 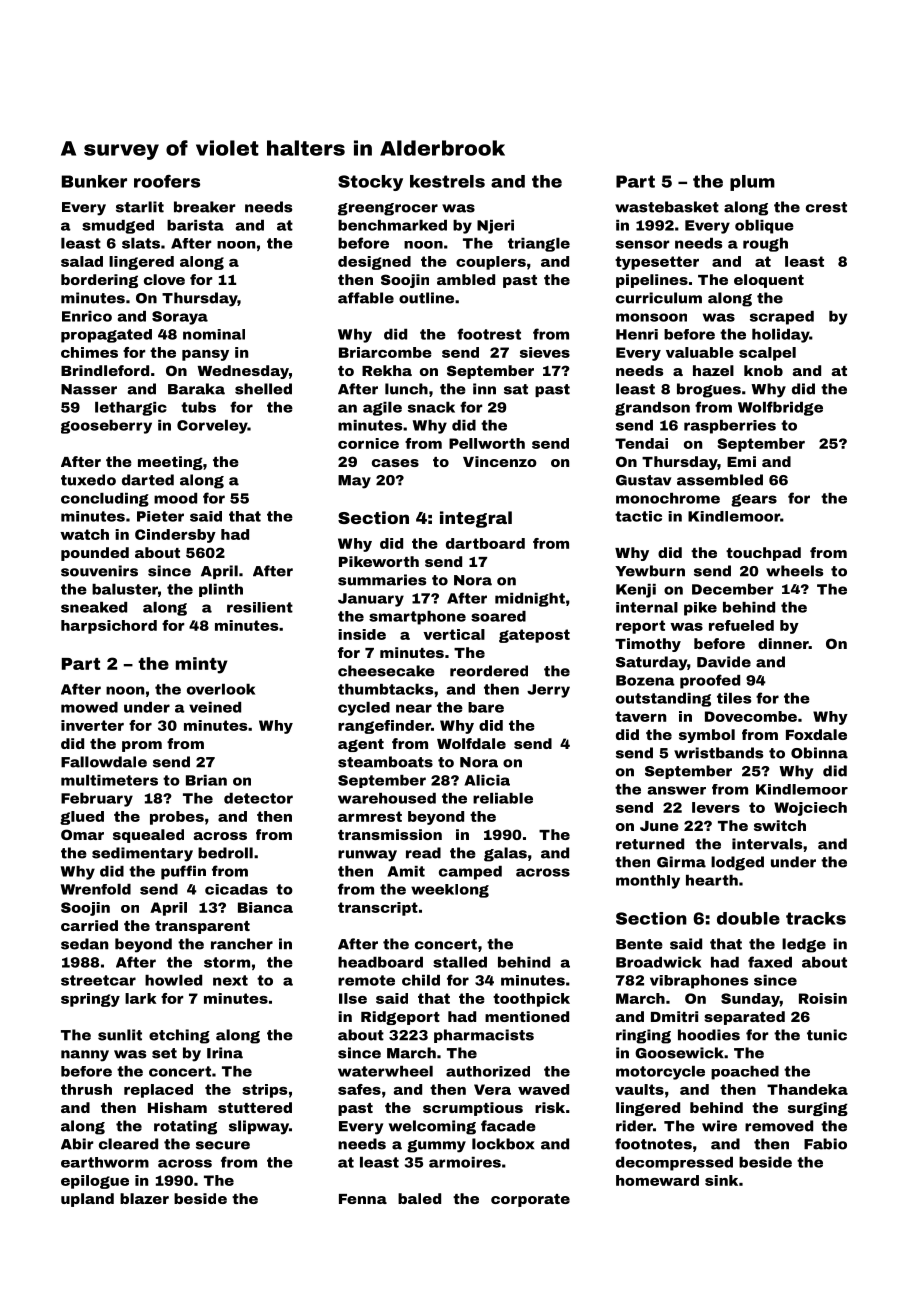 What do you see at coordinates (104, 762) in the image?
I see `Fallowdale` at bounding box center [104, 762].
